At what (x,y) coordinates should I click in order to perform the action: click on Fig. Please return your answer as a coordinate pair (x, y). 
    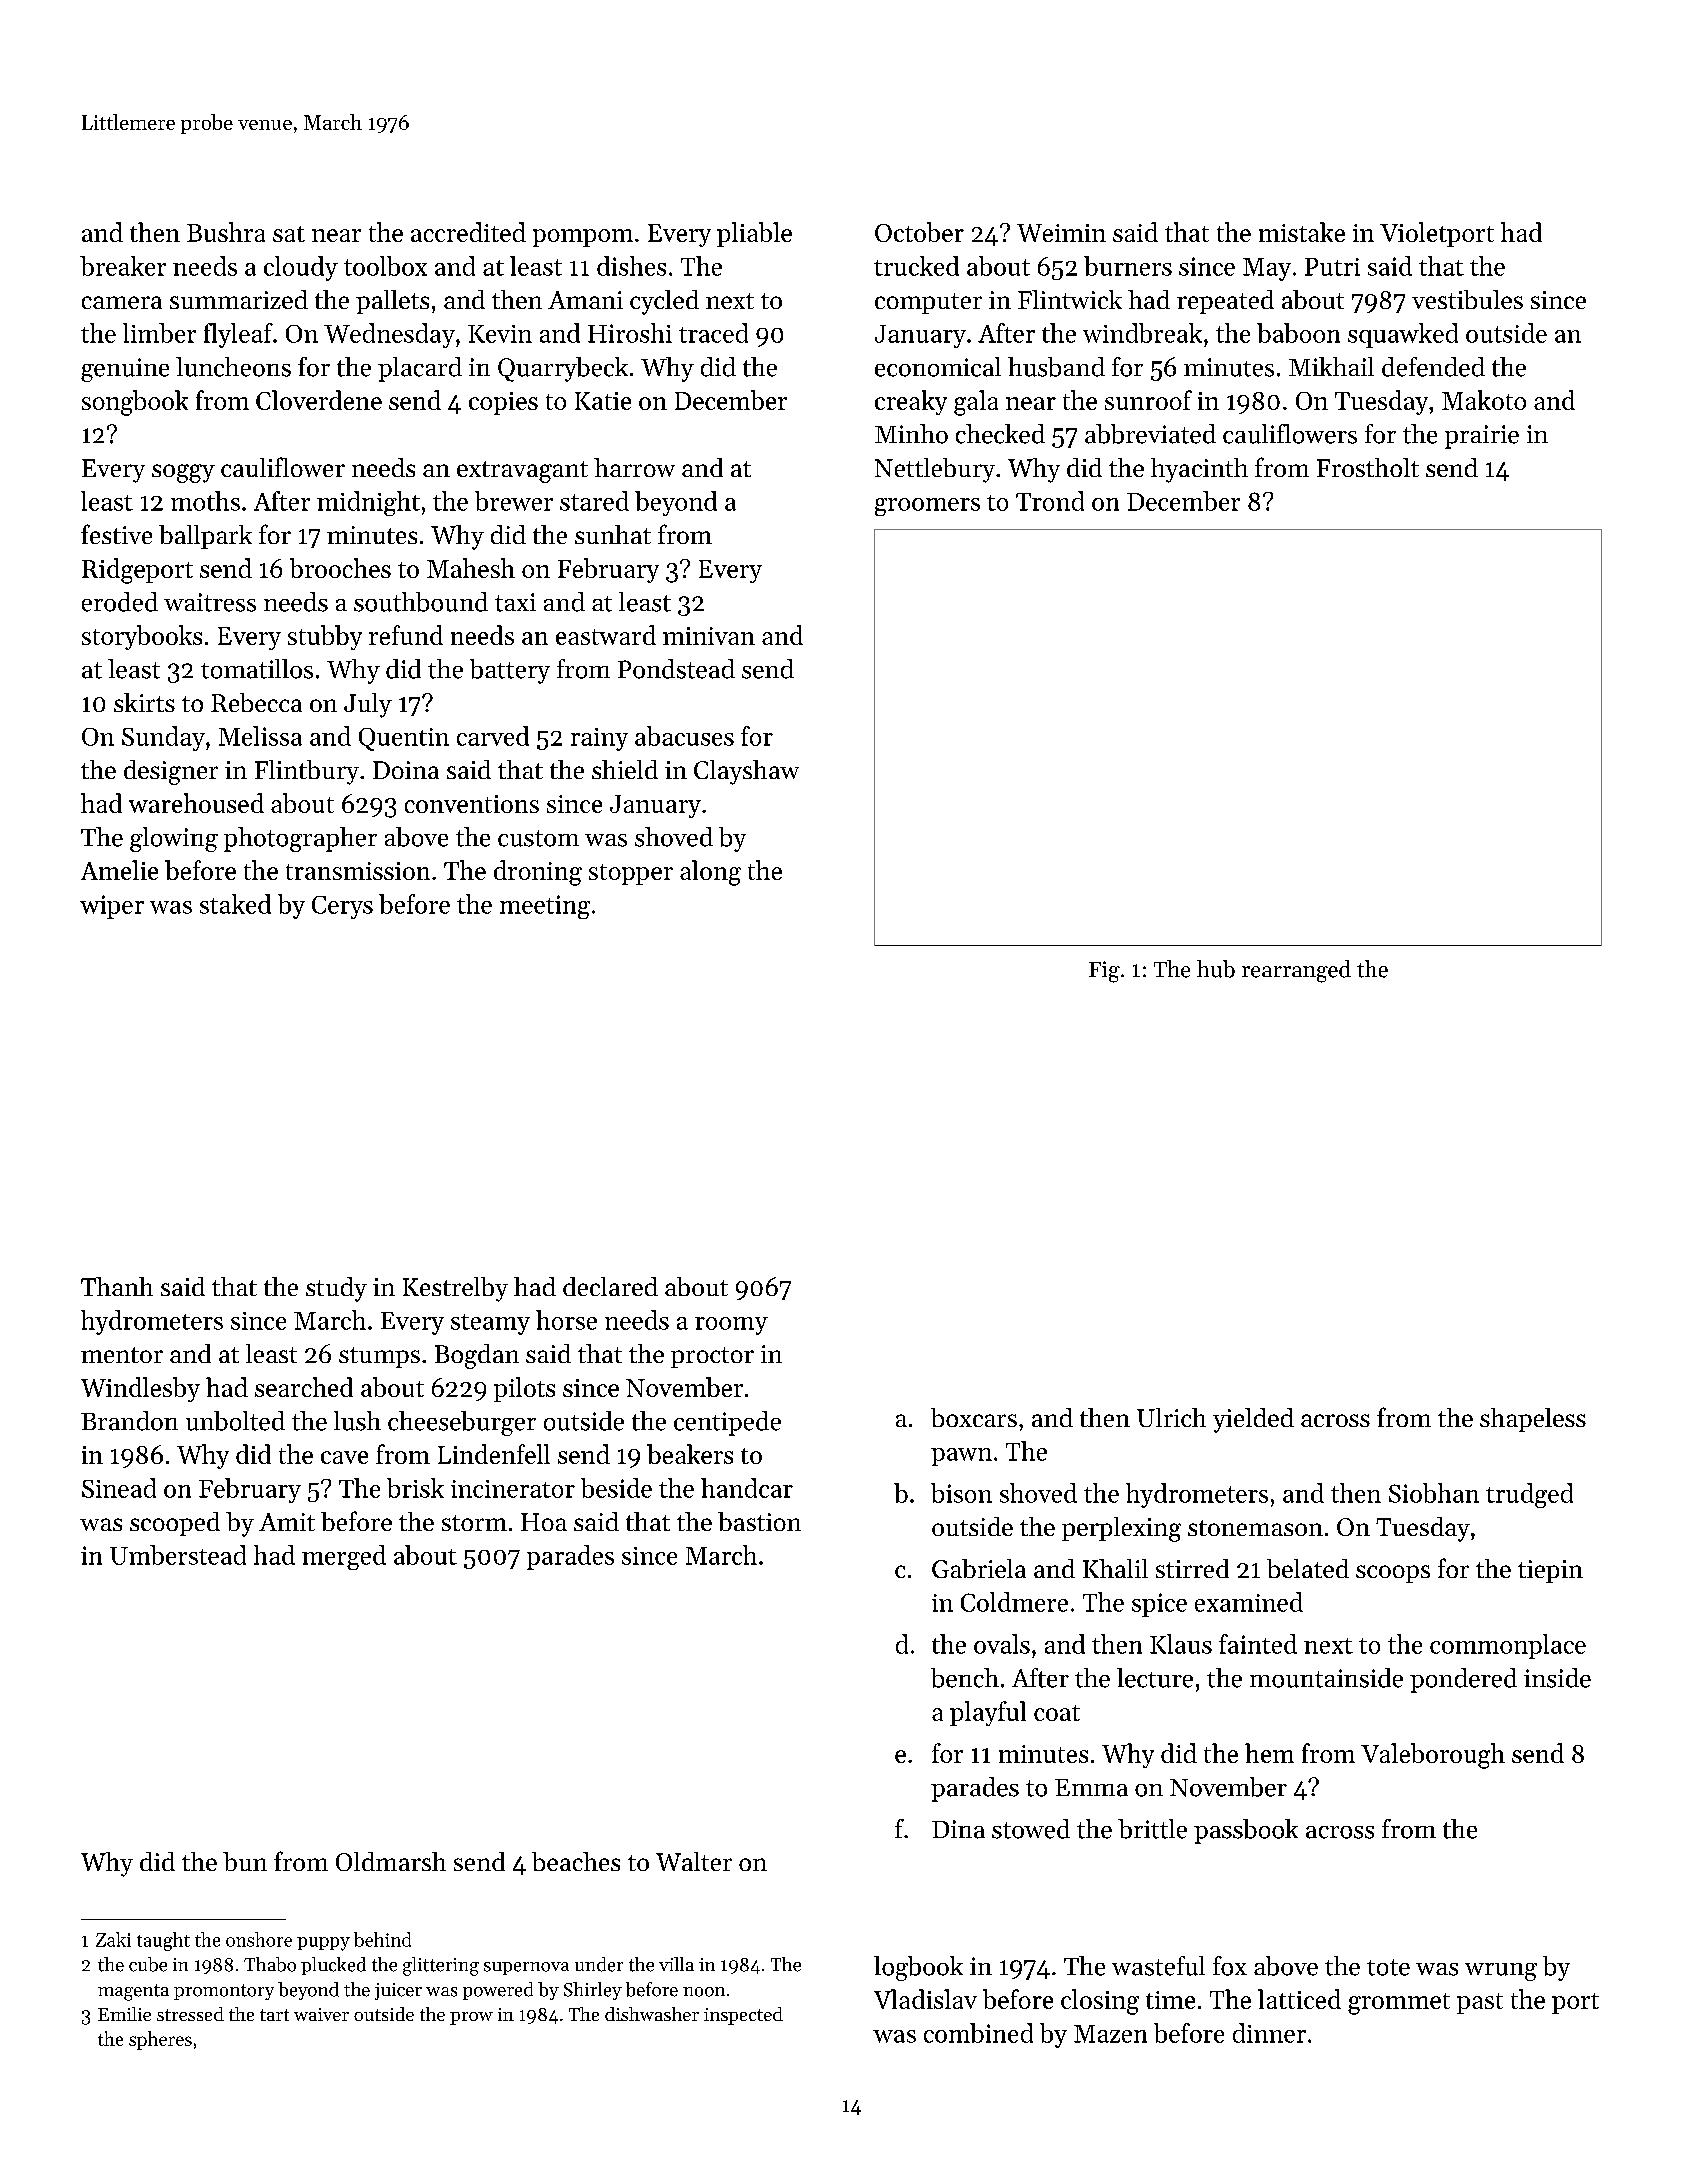
    Looking at the image, I should click on (1104, 972).
